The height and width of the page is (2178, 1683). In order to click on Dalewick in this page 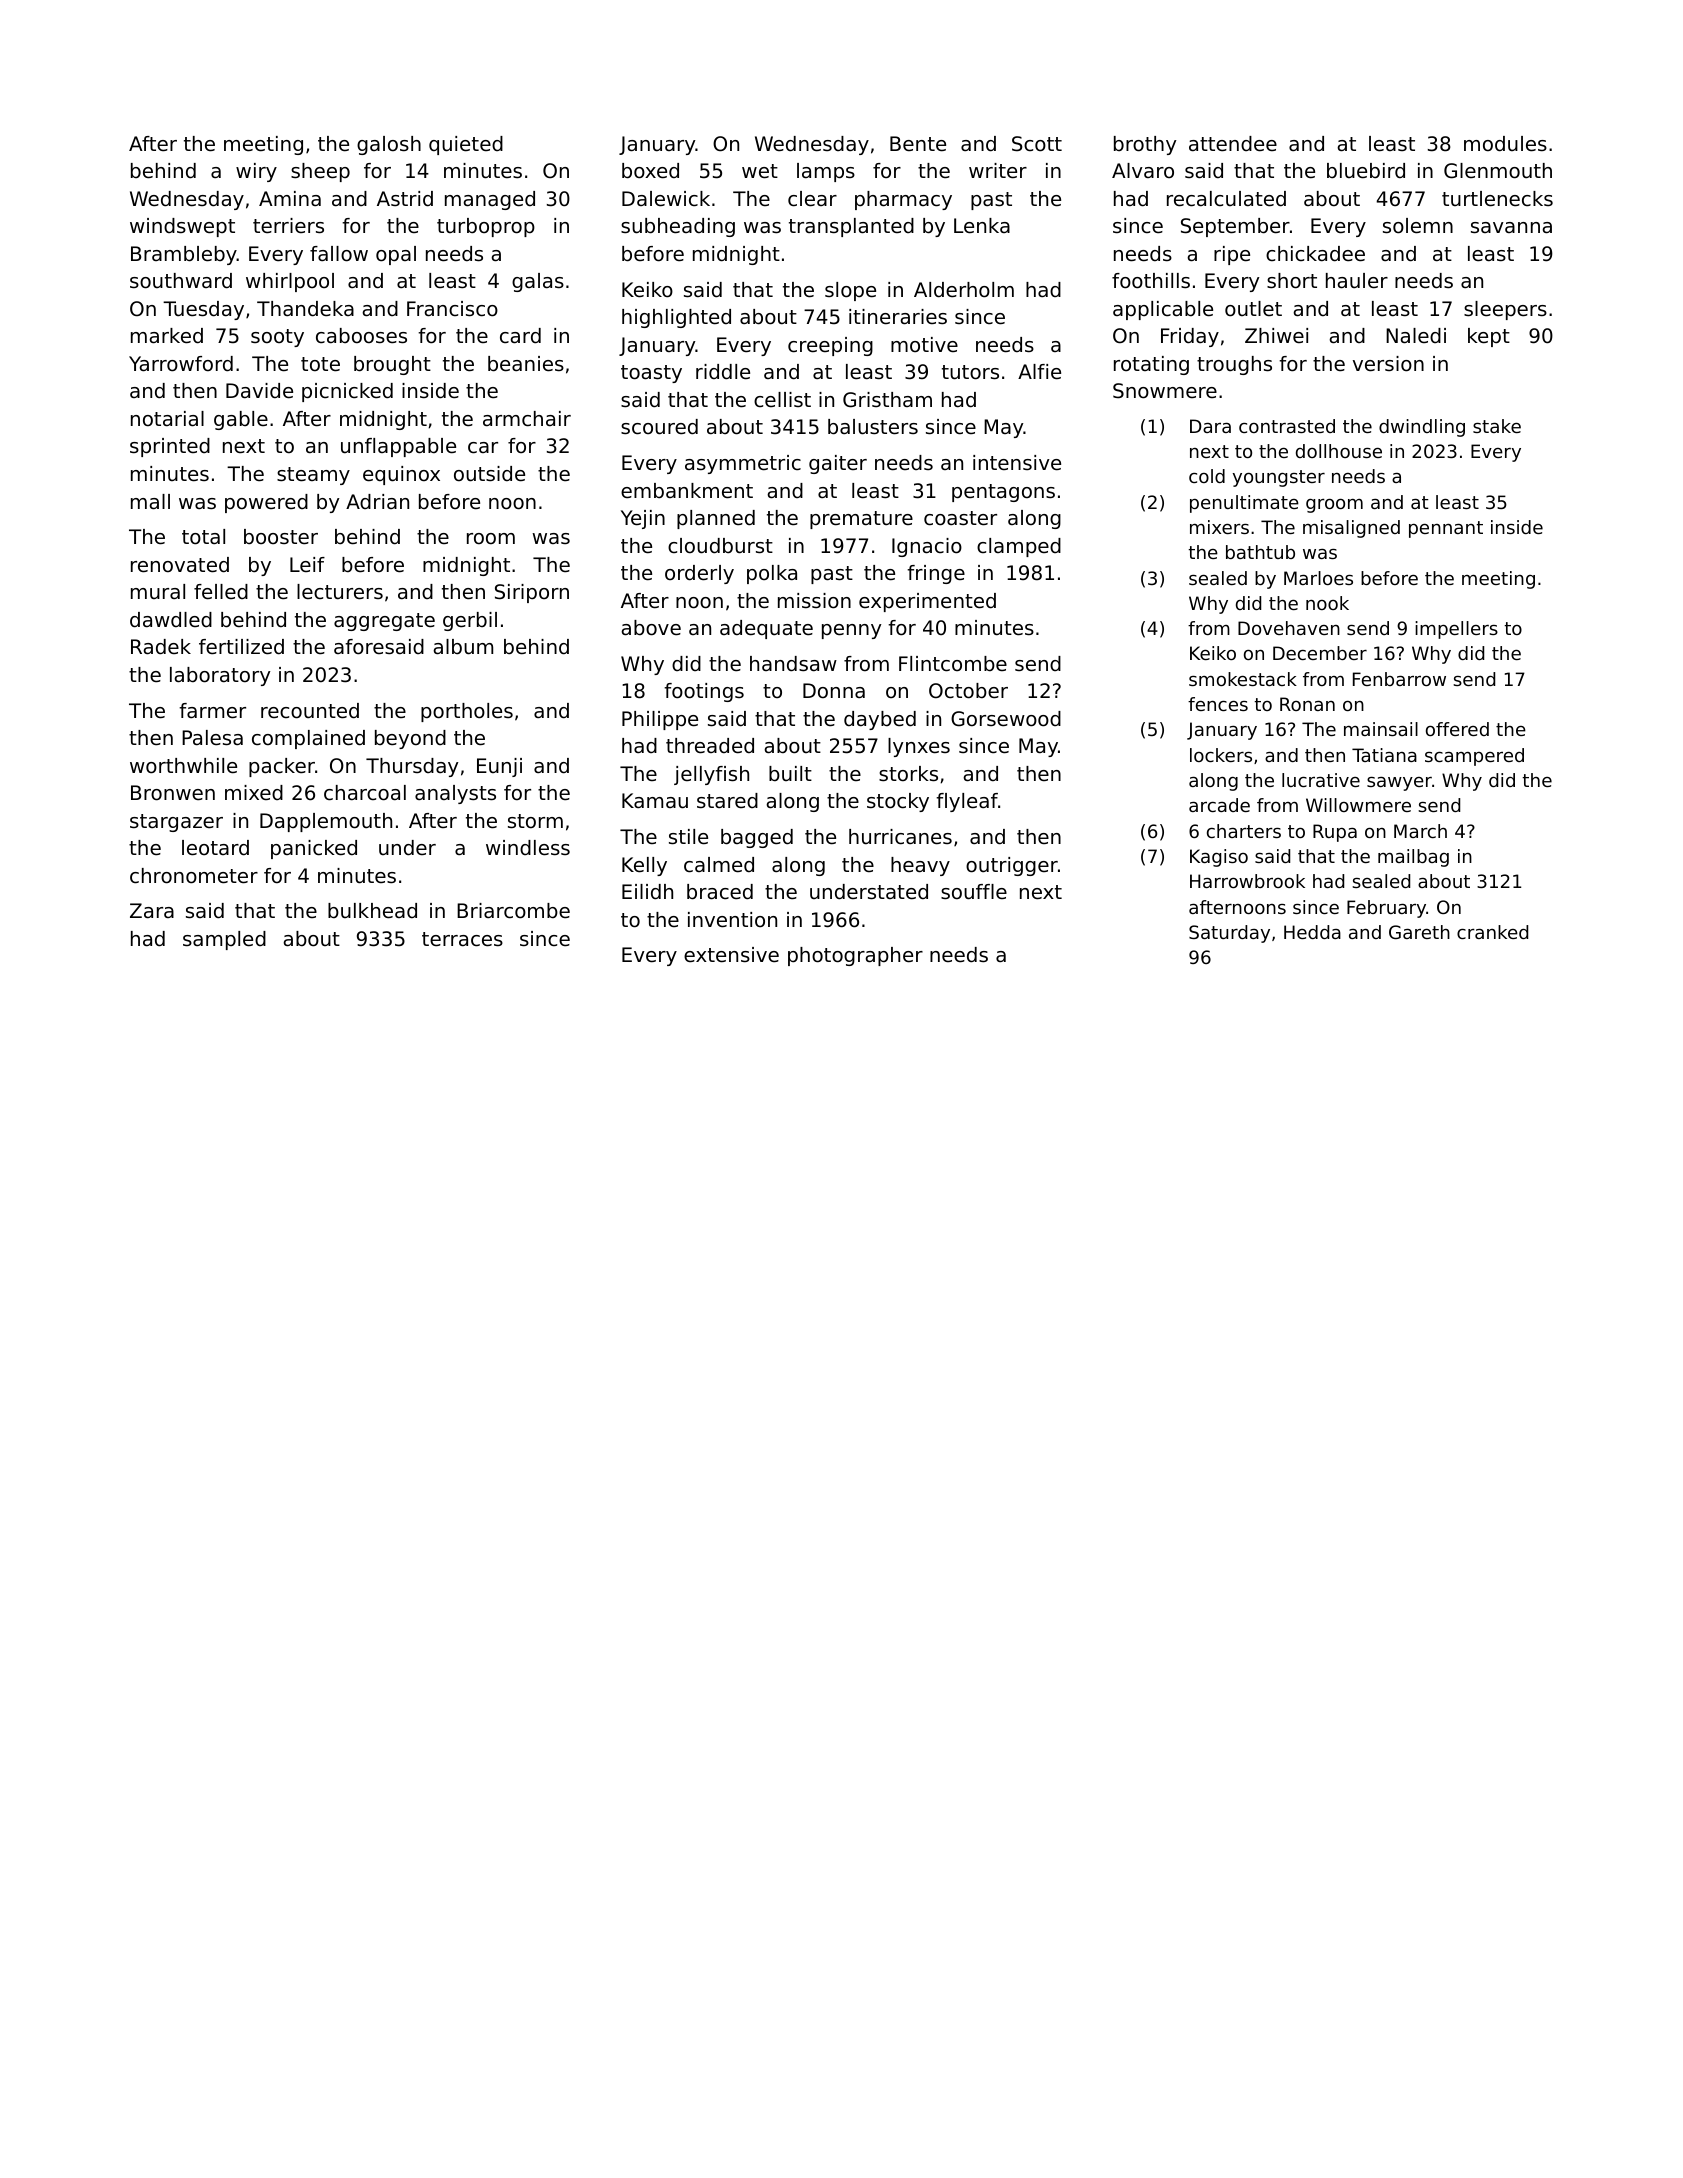, I will do `click(666, 199)`.
